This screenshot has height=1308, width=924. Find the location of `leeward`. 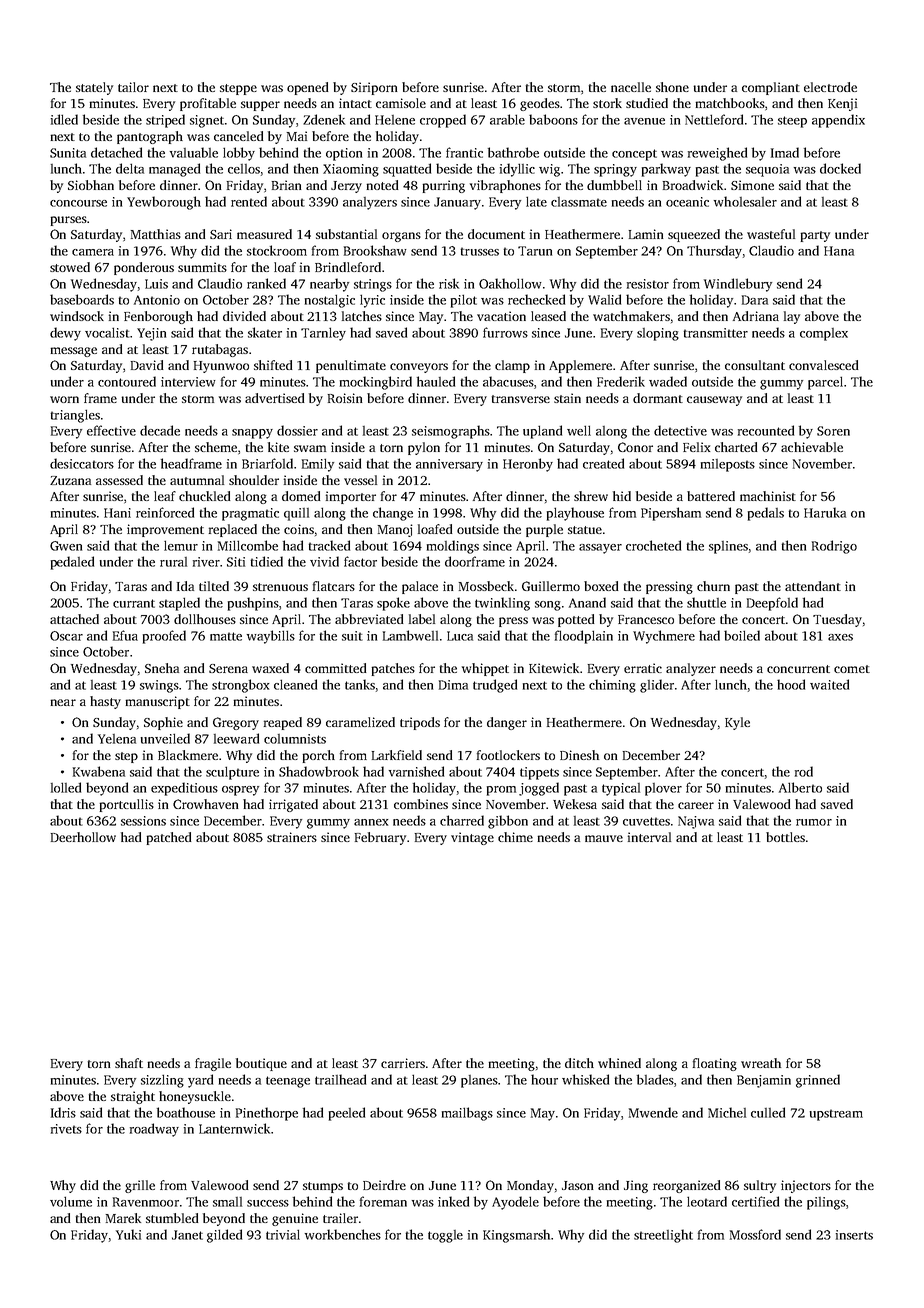

leeward is located at coordinates (236, 738).
